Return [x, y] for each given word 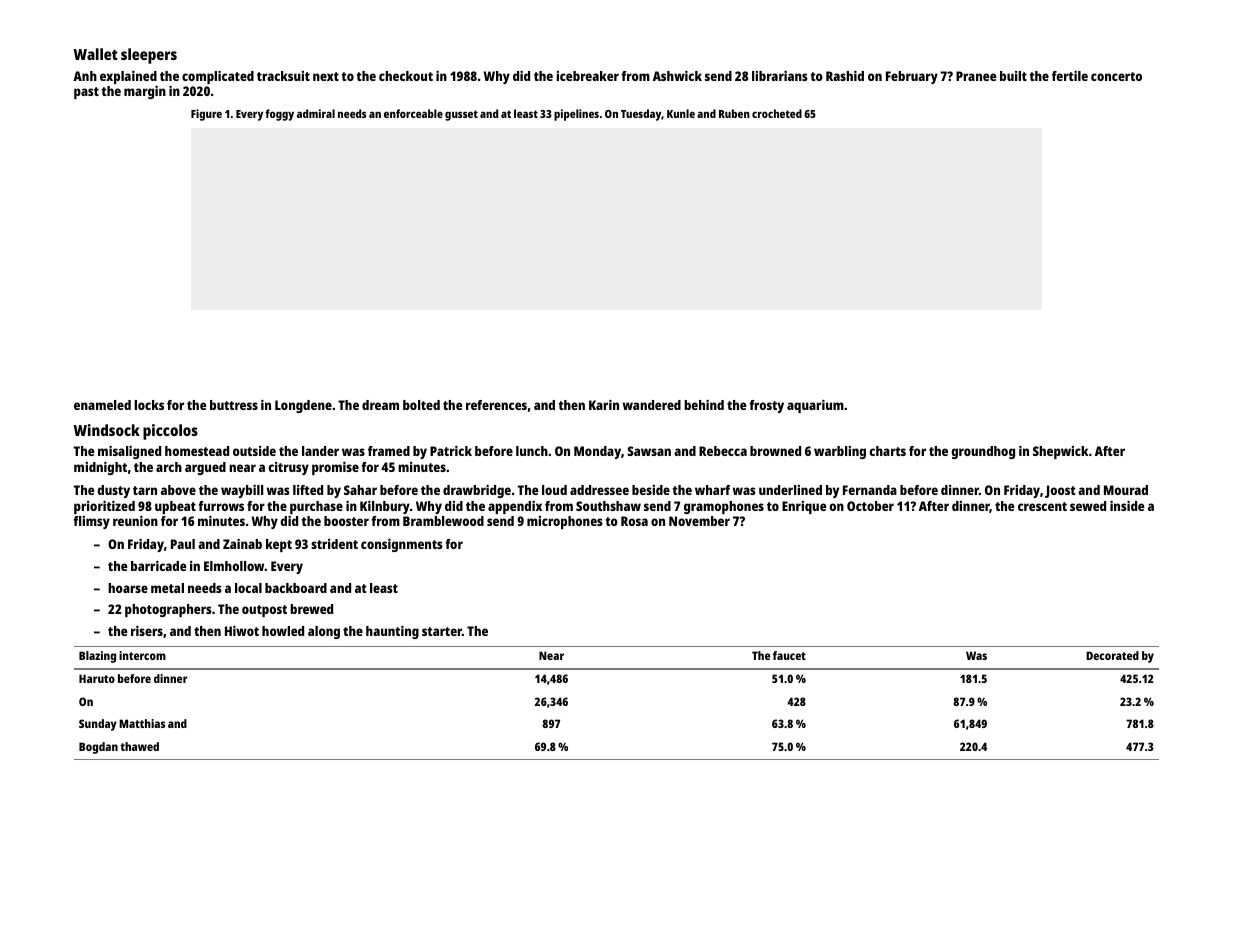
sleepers [149, 56]
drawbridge [477, 491]
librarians [780, 76]
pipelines [576, 115]
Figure [206, 115]
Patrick [451, 451]
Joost [1060, 491]
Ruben [734, 113]
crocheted [777, 113]
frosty [766, 406]
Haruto [97, 678]
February [912, 77]
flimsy [91, 522]
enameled [102, 405]
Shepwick [1060, 452]
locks [149, 405]
